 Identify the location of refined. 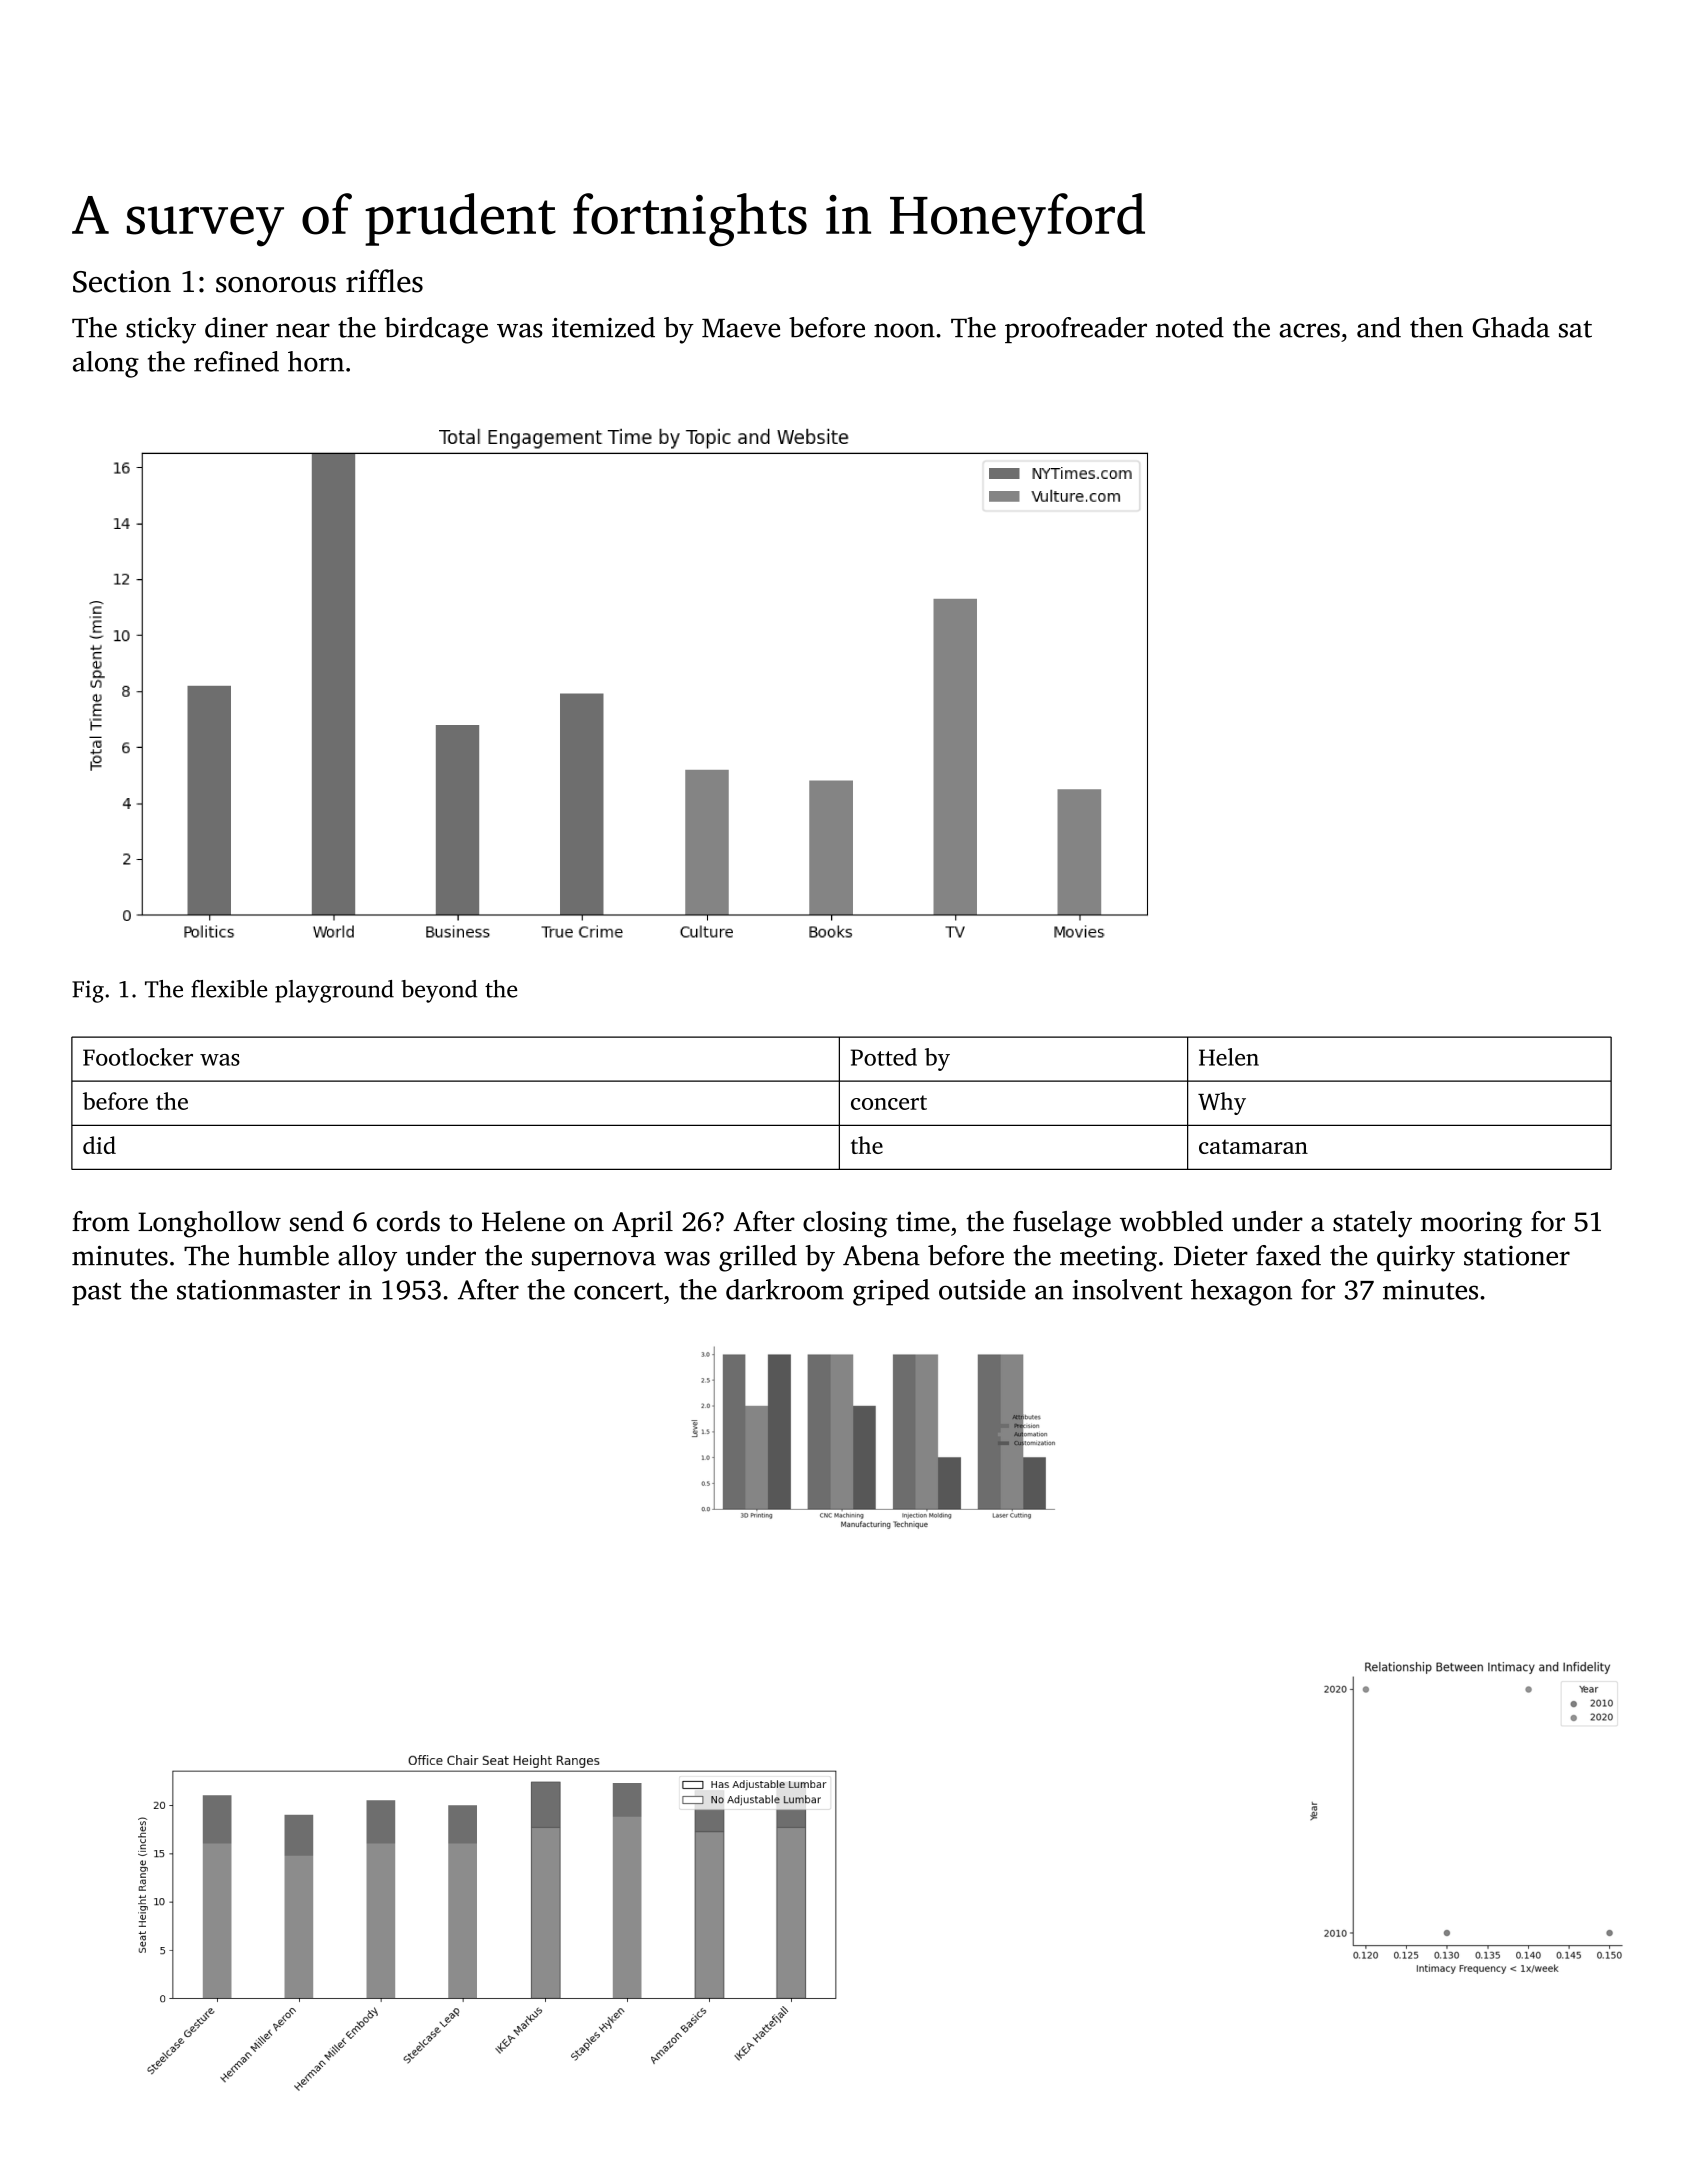
(236, 361).
